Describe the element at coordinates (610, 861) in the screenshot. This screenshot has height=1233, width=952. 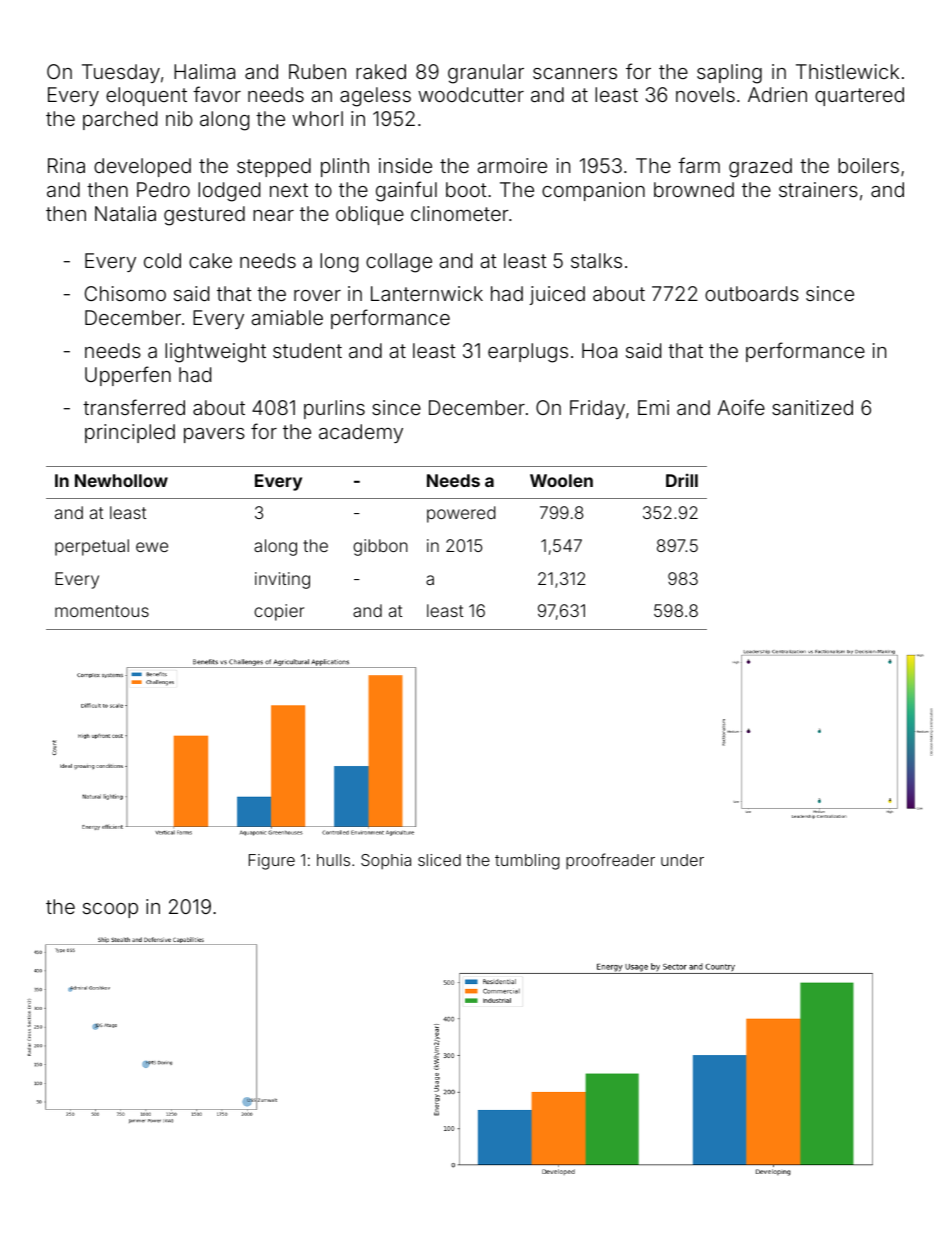
I see `proofreader` at that location.
